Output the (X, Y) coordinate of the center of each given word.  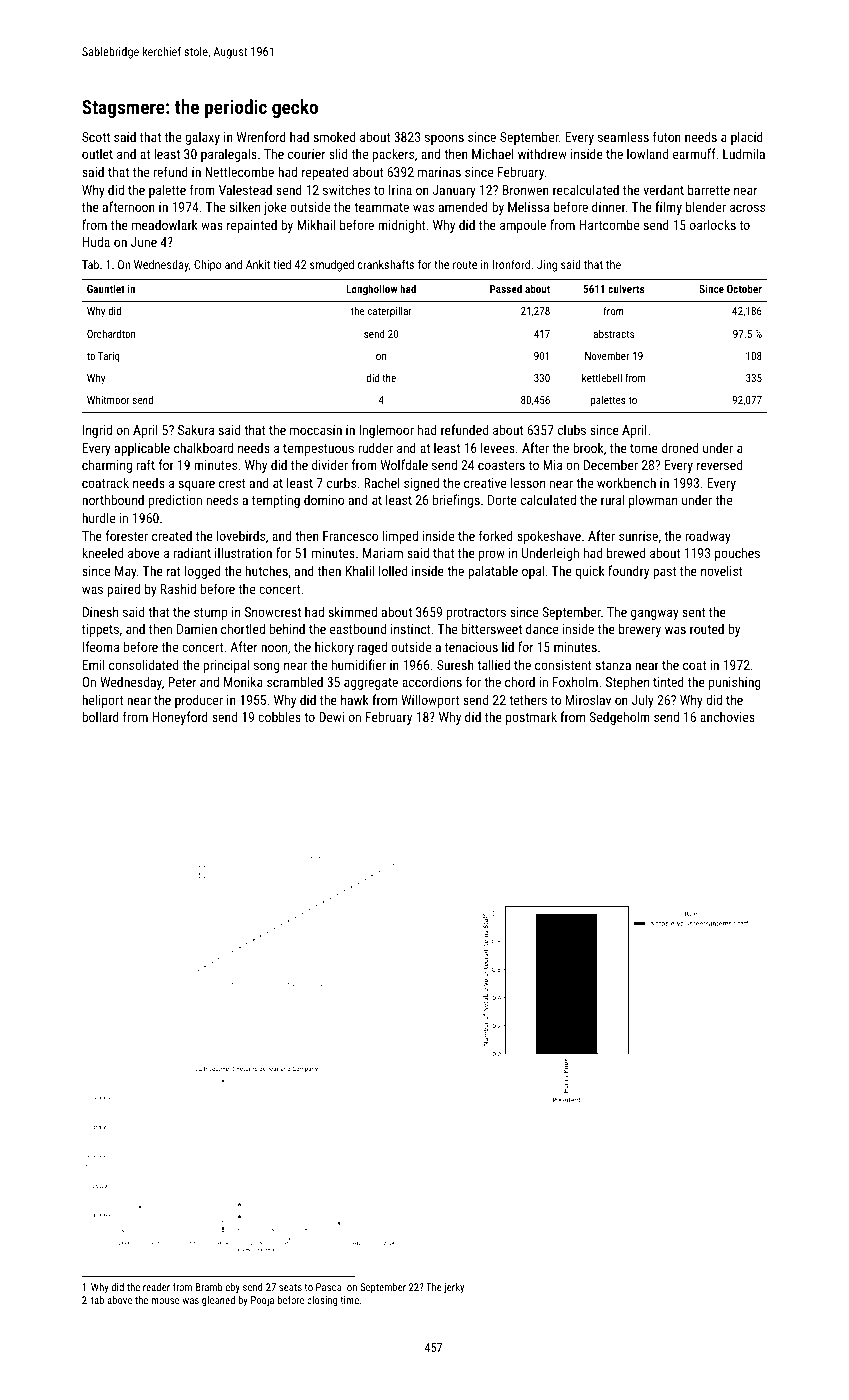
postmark (531, 718)
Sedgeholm (619, 718)
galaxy (202, 138)
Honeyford (180, 718)
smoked (334, 136)
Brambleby (218, 1288)
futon (667, 136)
